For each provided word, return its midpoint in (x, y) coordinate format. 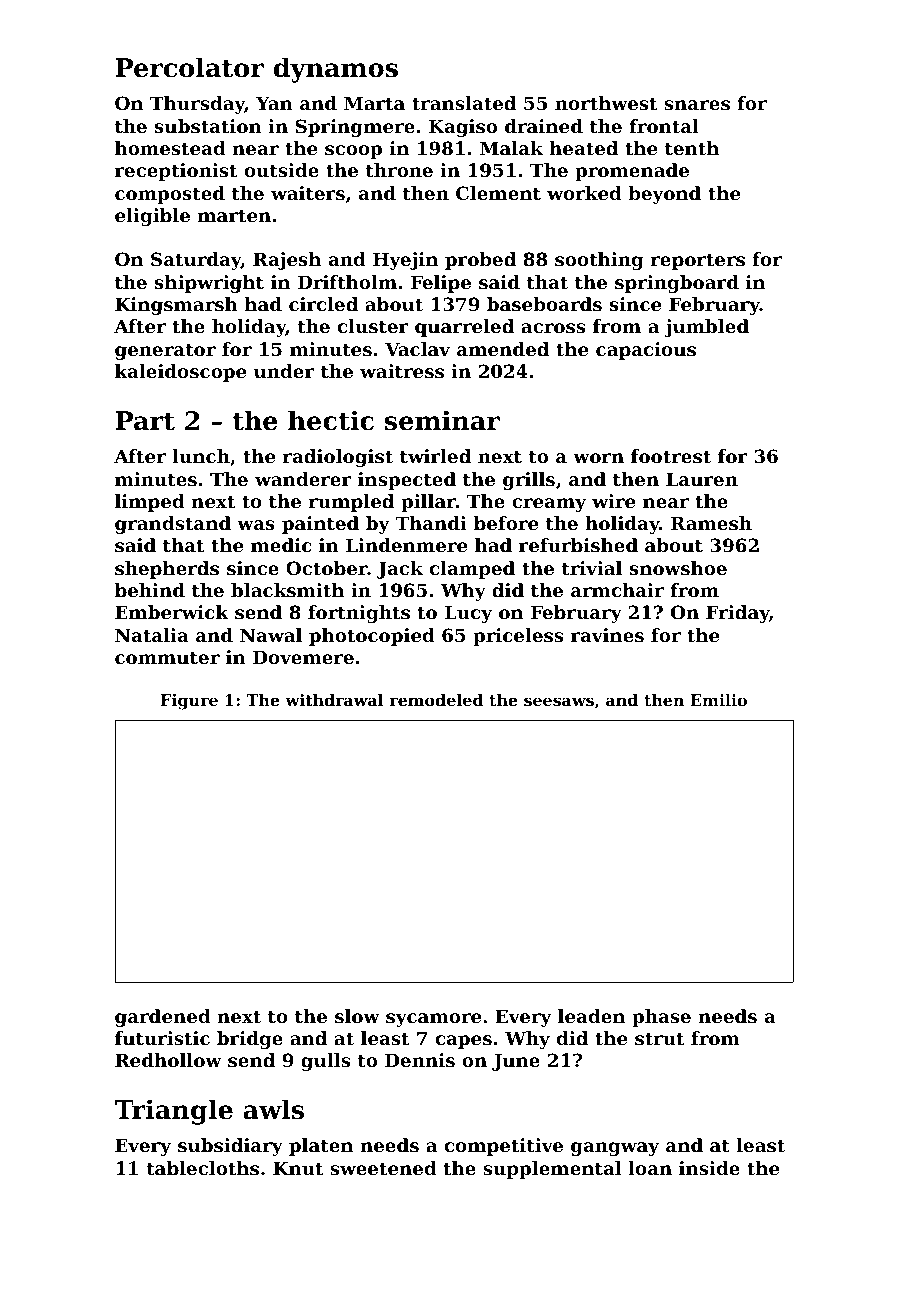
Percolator (189, 67)
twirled (435, 456)
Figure (189, 702)
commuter (167, 657)
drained (544, 126)
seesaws (559, 701)
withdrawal (334, 700)
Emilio (719, 700)
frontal (664, 126)
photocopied (372, 637)
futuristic (162, 1038)
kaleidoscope (180, 373)
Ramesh (711, 523)
